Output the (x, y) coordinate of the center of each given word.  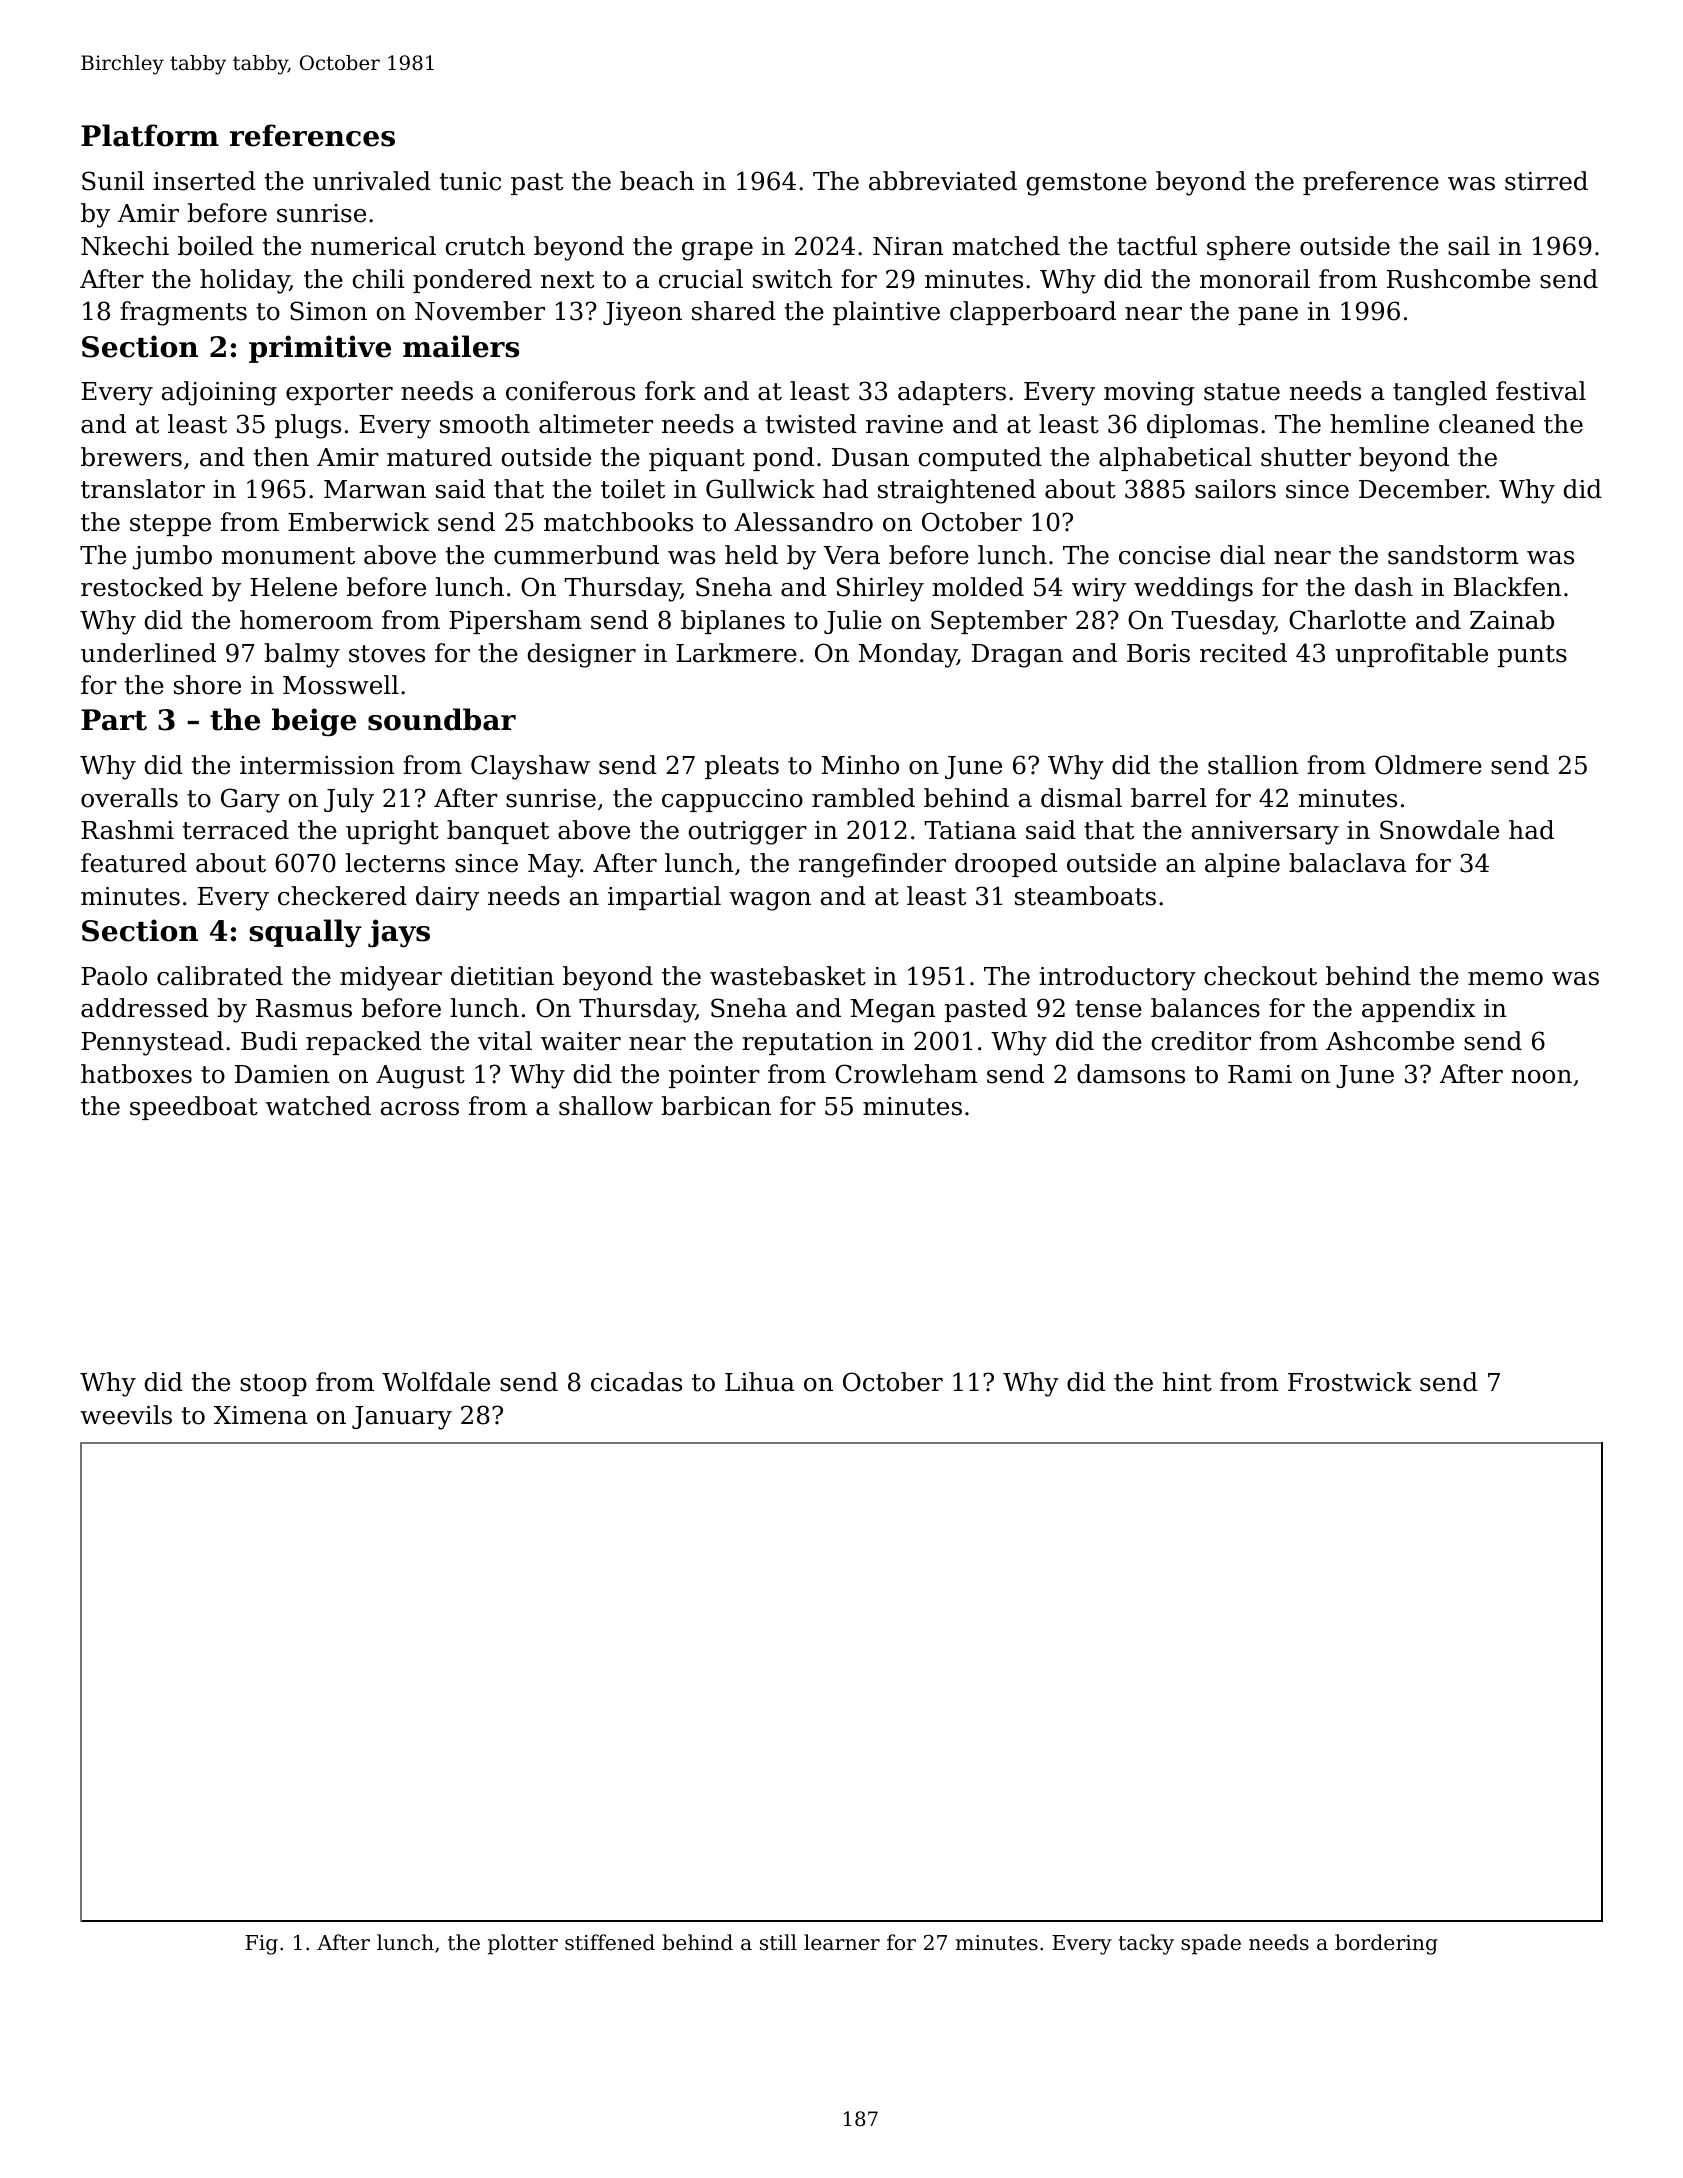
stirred (1546, 181)
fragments (183, 313)
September (999, 622)
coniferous (570, 391)
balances (1205, 1008)
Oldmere (1428, 765)
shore (207, 685)
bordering (1386, 1944)
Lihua (760, 1382)
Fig (261, 1945)
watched (318, 1106)
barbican (716, 1106)
